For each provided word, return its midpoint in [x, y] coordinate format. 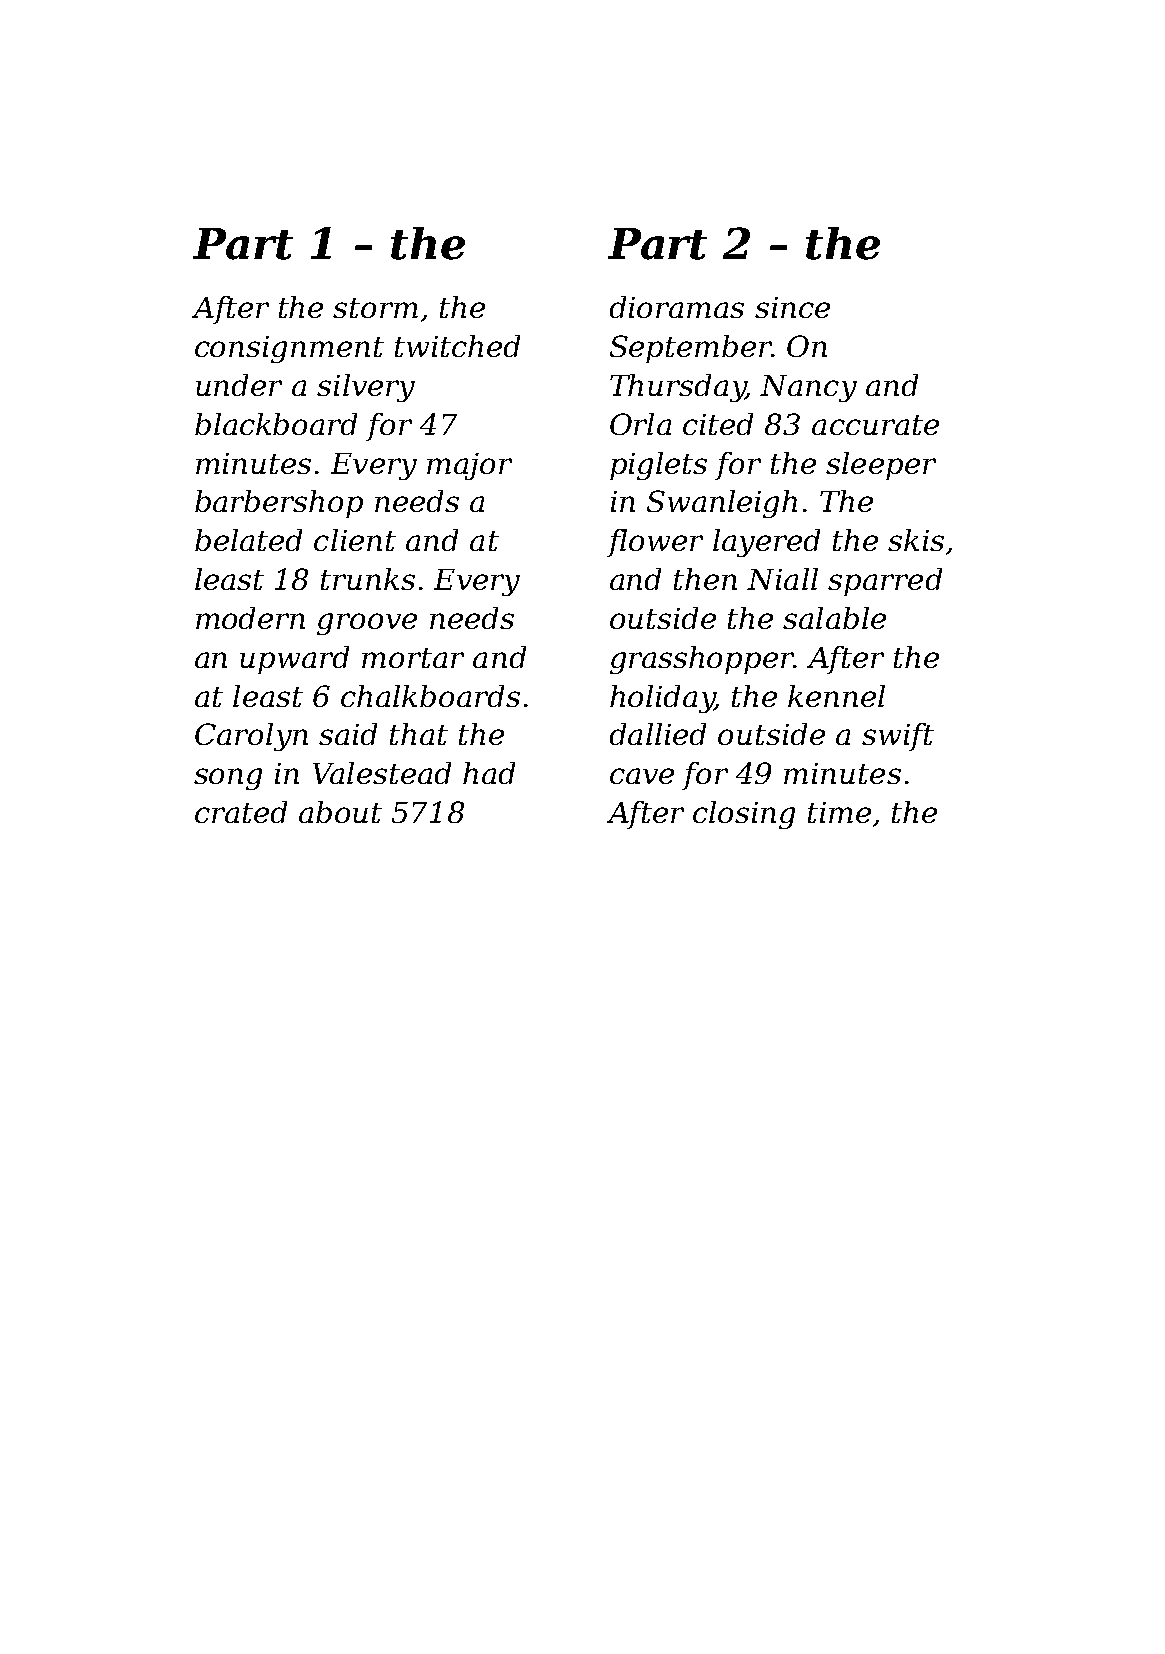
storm [375, 308]
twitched [457, 346]
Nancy [808, 388]
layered [766, 543]
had [489, 773]
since [792, 307]
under [239, 385]
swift [898, 737]
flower [655, 543]
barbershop [279, 504]
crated [241, 812]
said [348, 734]
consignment [289, 349]
